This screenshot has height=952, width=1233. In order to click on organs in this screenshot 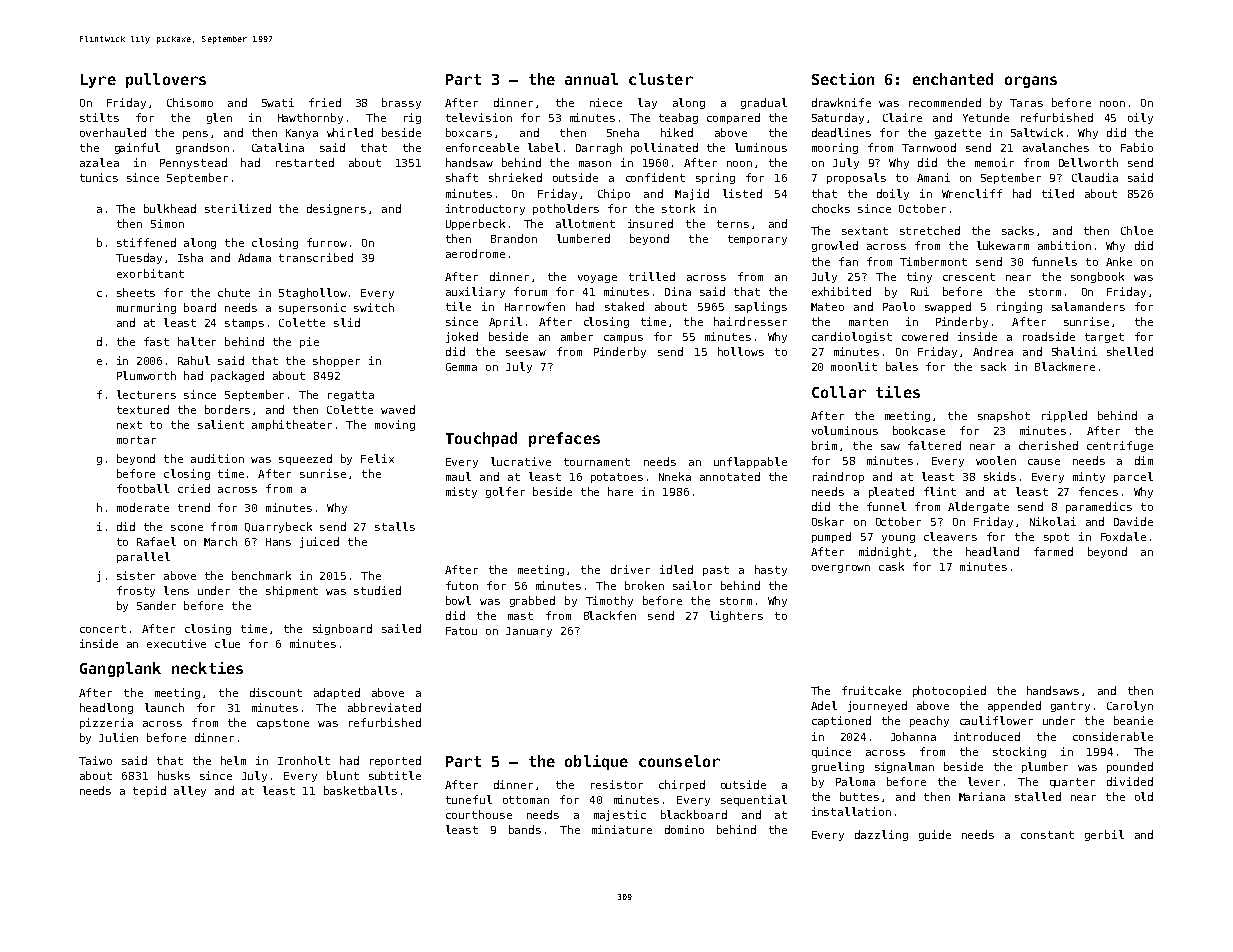, I will do `click(1031, 82)`.
